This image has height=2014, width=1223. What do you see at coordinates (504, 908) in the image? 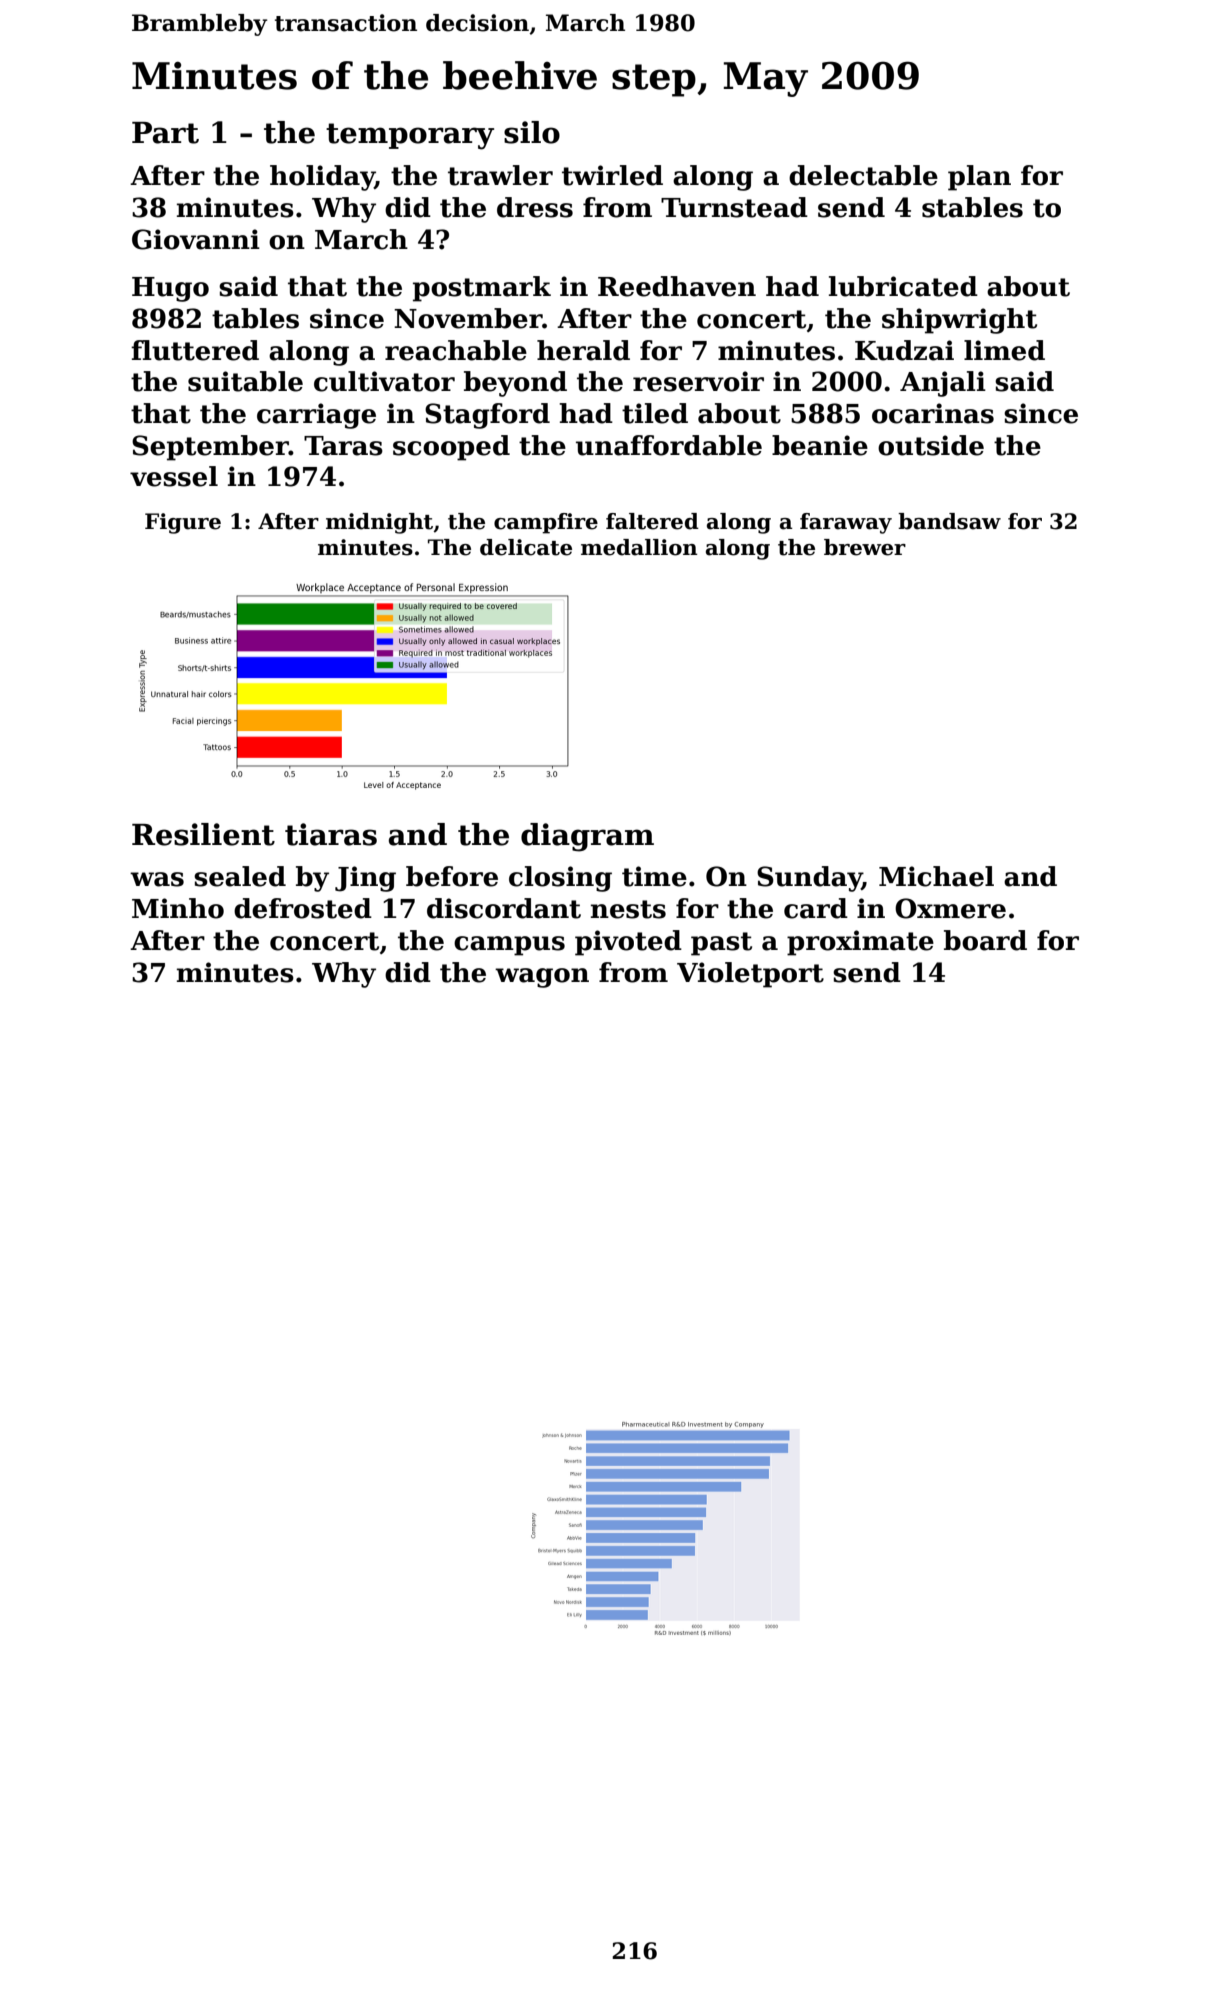
I see `discordant` at bounding box center [504, 908].
